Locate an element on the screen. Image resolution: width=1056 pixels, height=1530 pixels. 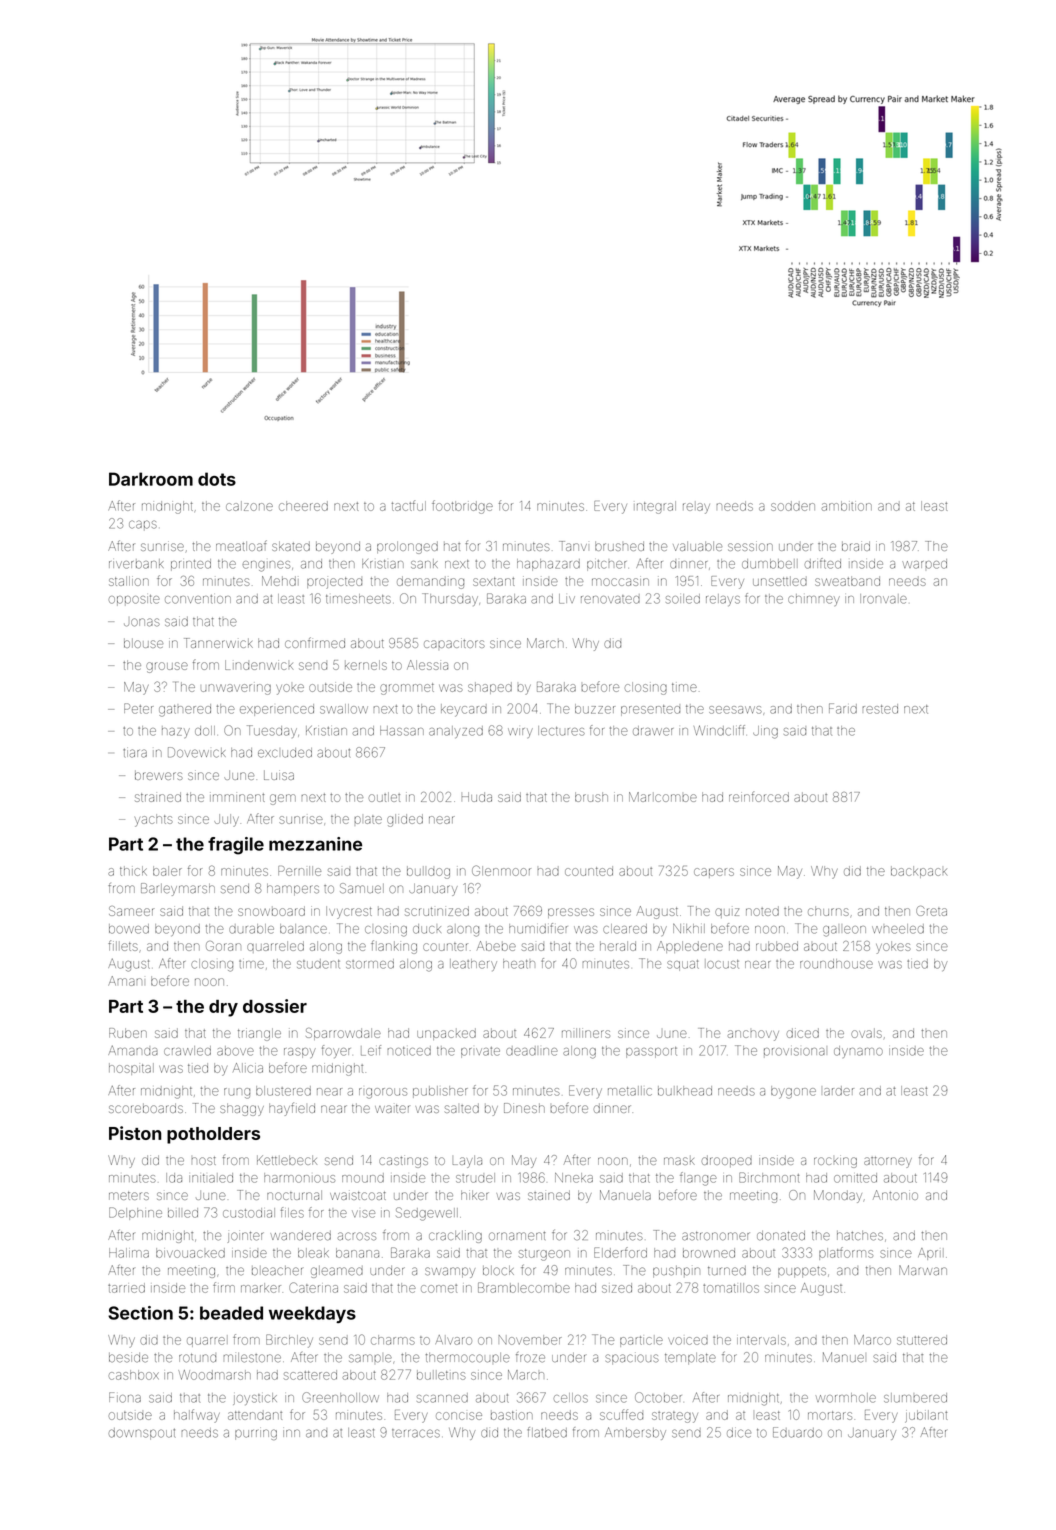
blustered is located at coordinates (283, 1091).
